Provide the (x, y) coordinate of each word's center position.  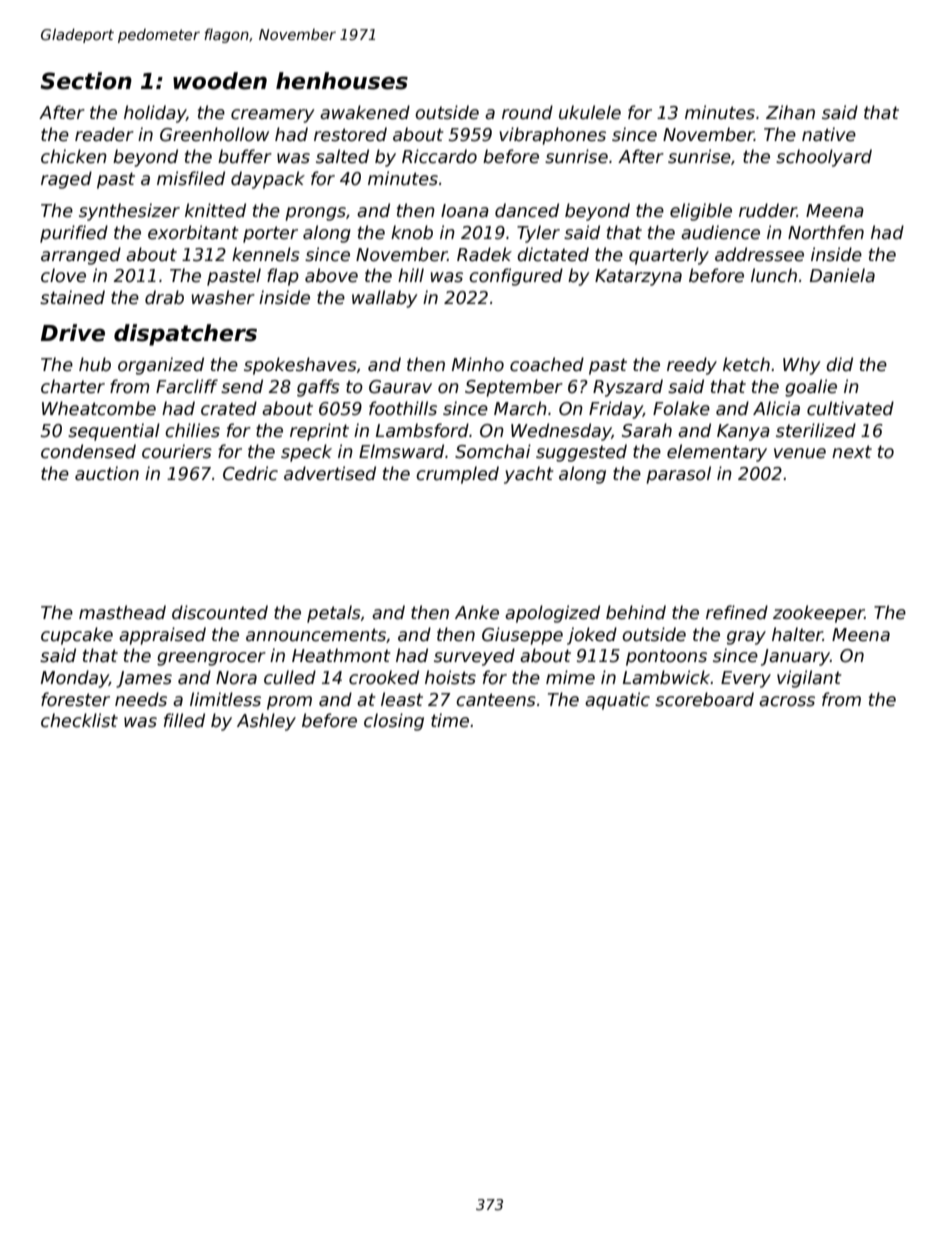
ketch (746, 364)
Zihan (790, 112)
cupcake (77, 636)
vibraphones (552, 136)
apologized (552, 614)
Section (86, 81)
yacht (528, 475)
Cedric (250, 473)
